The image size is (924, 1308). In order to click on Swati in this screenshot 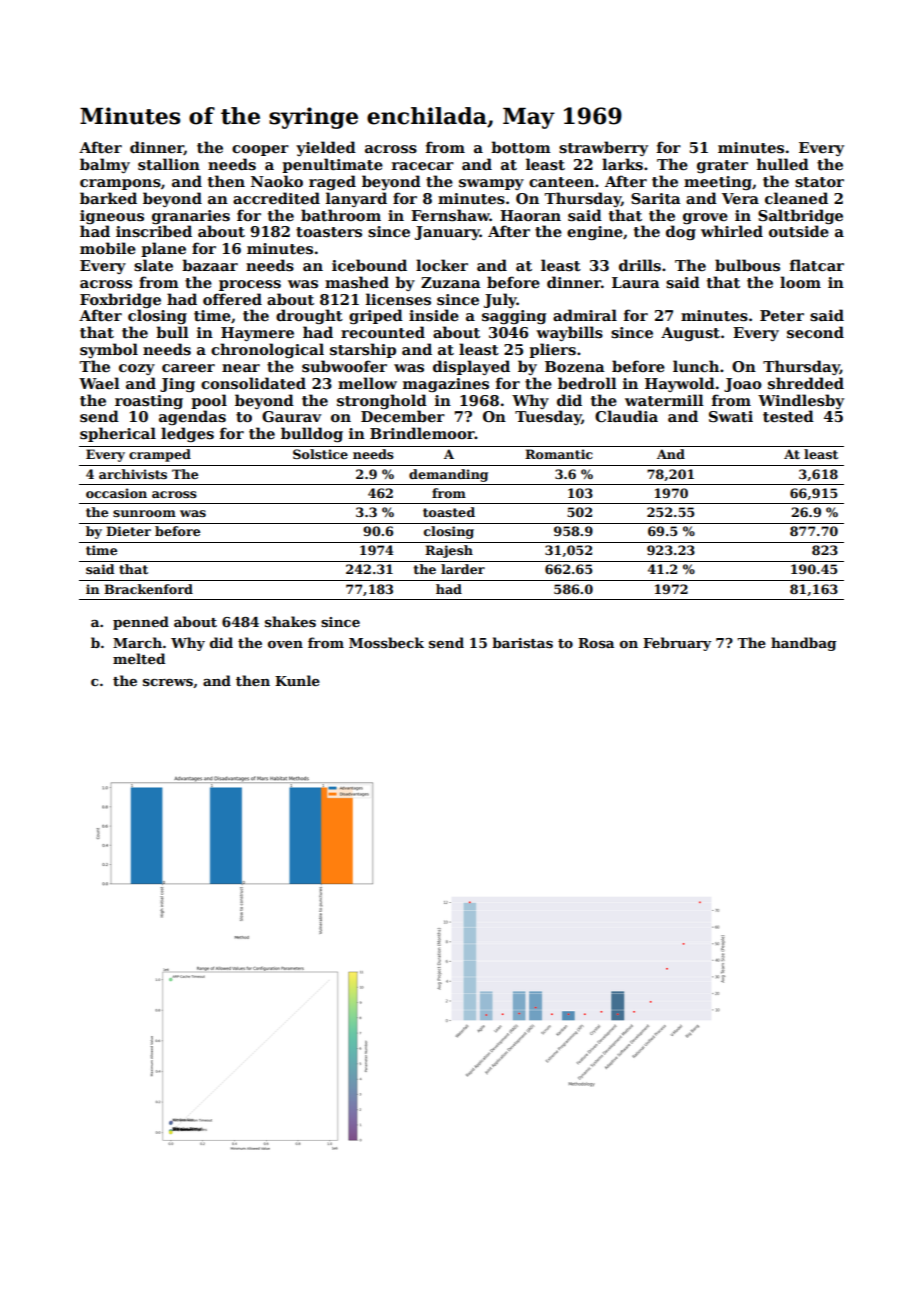, I will do `click(731, 416)`.
